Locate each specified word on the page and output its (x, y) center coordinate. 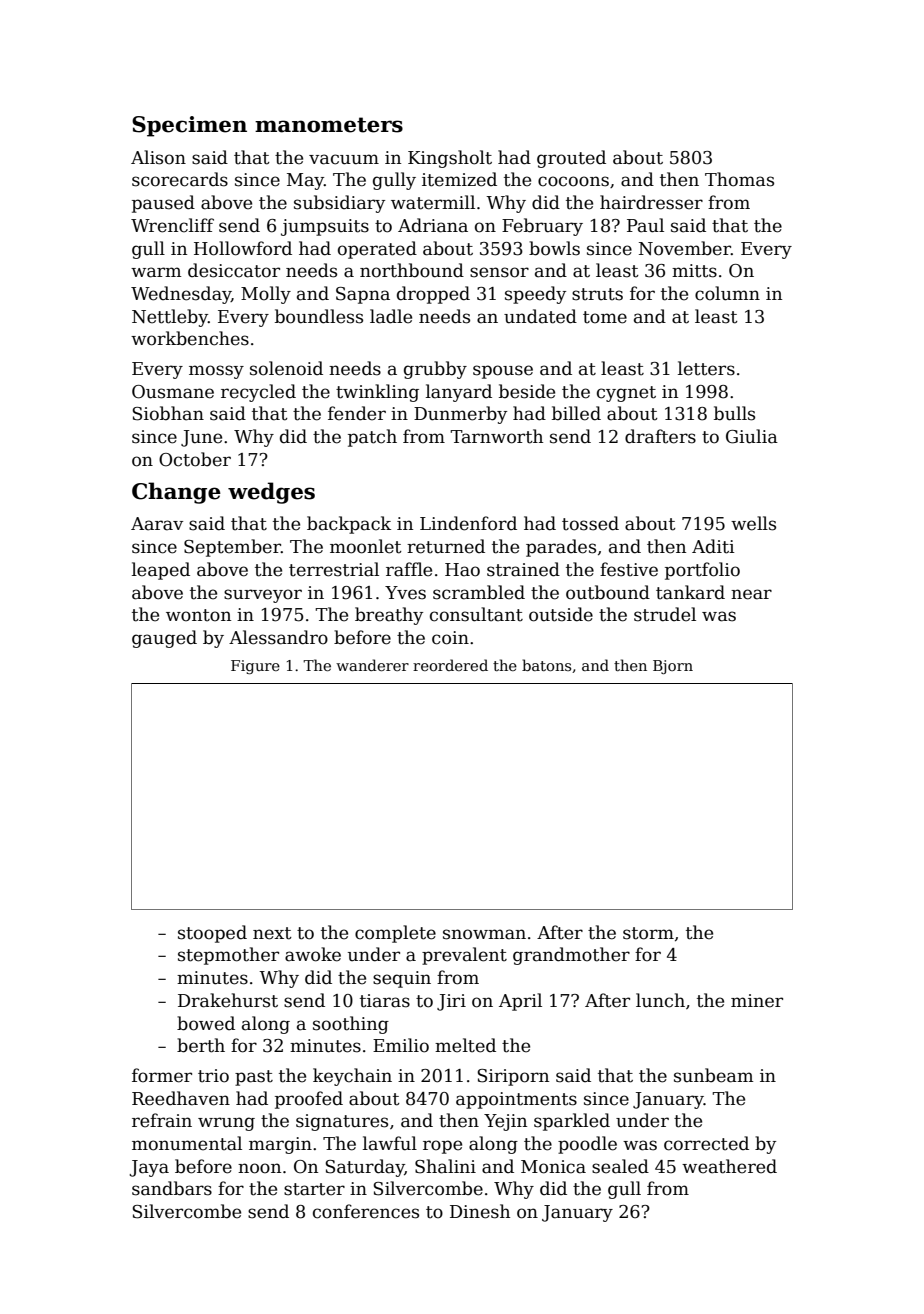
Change (176, 493)
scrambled (479, 592)
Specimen (189, 126)
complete (395, 934)
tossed (590, 523)
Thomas (739, 179)
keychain (352, 1077)
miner (757, 1001)
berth (201, 1045)
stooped (212, 934)
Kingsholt (450, 159)
